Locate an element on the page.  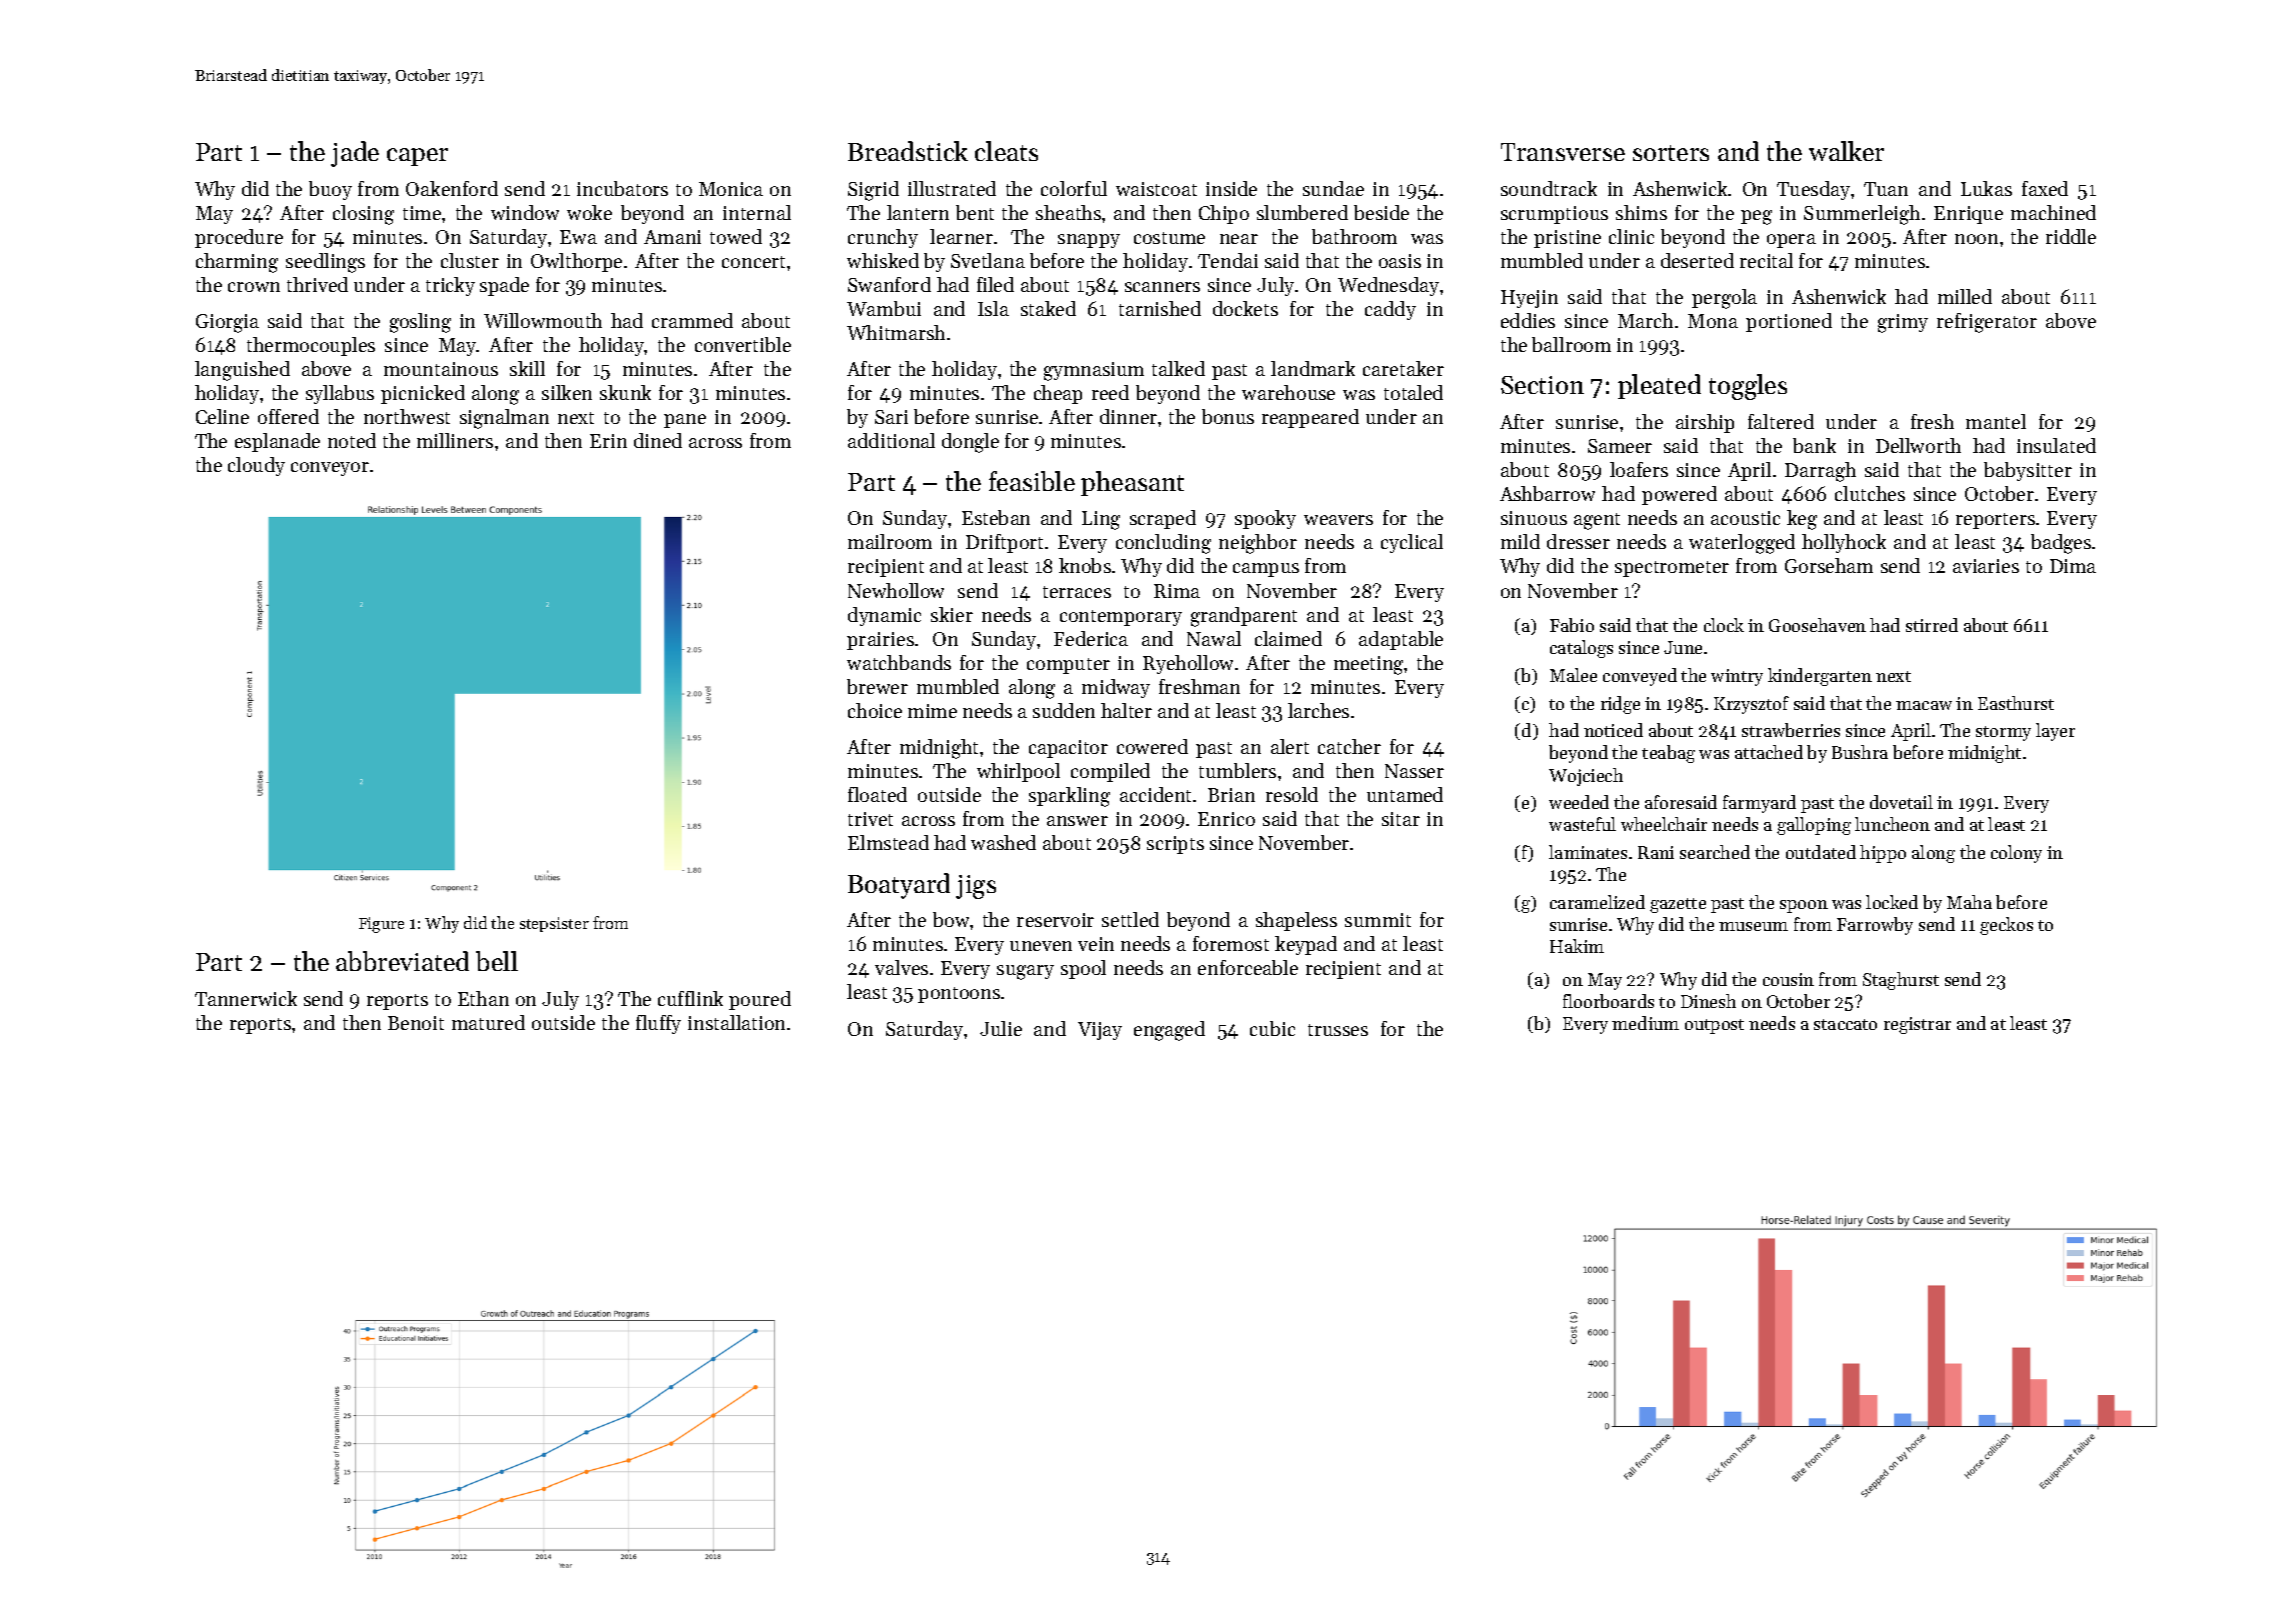
sheaths is located at coordinates (1068, 212).
